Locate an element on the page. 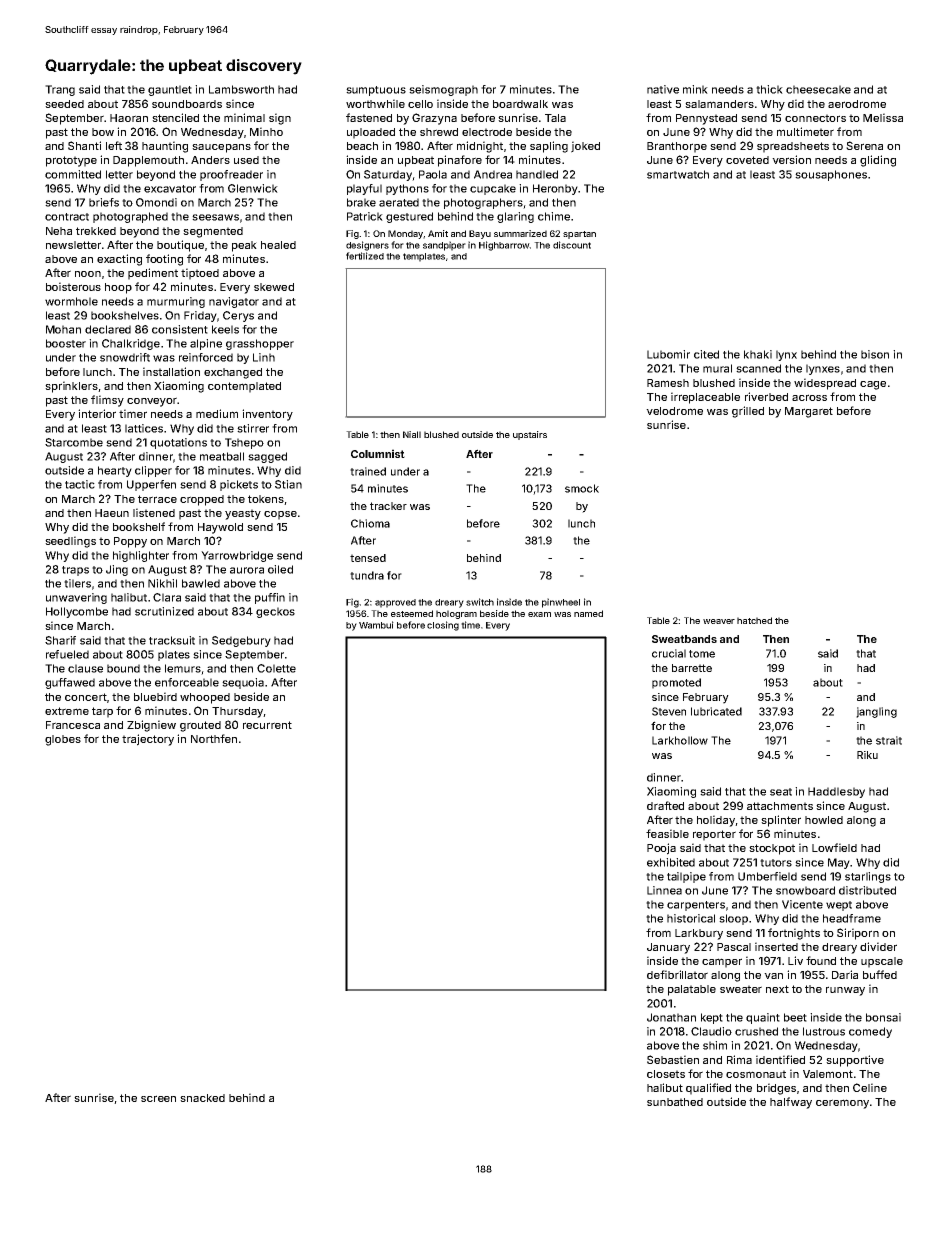  screen is located at coordinates (158, 1098).
